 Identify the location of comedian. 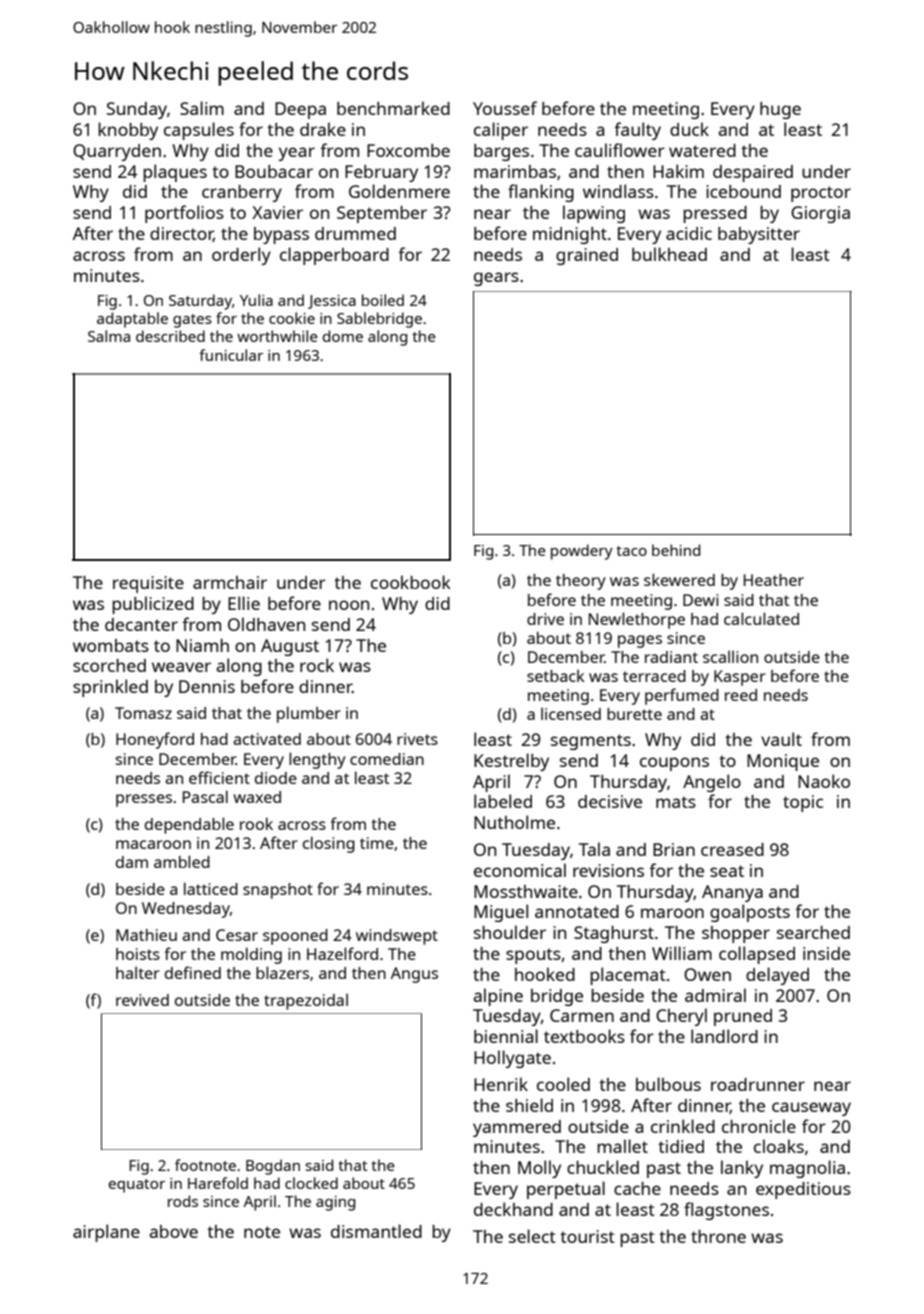
(387, 759).
